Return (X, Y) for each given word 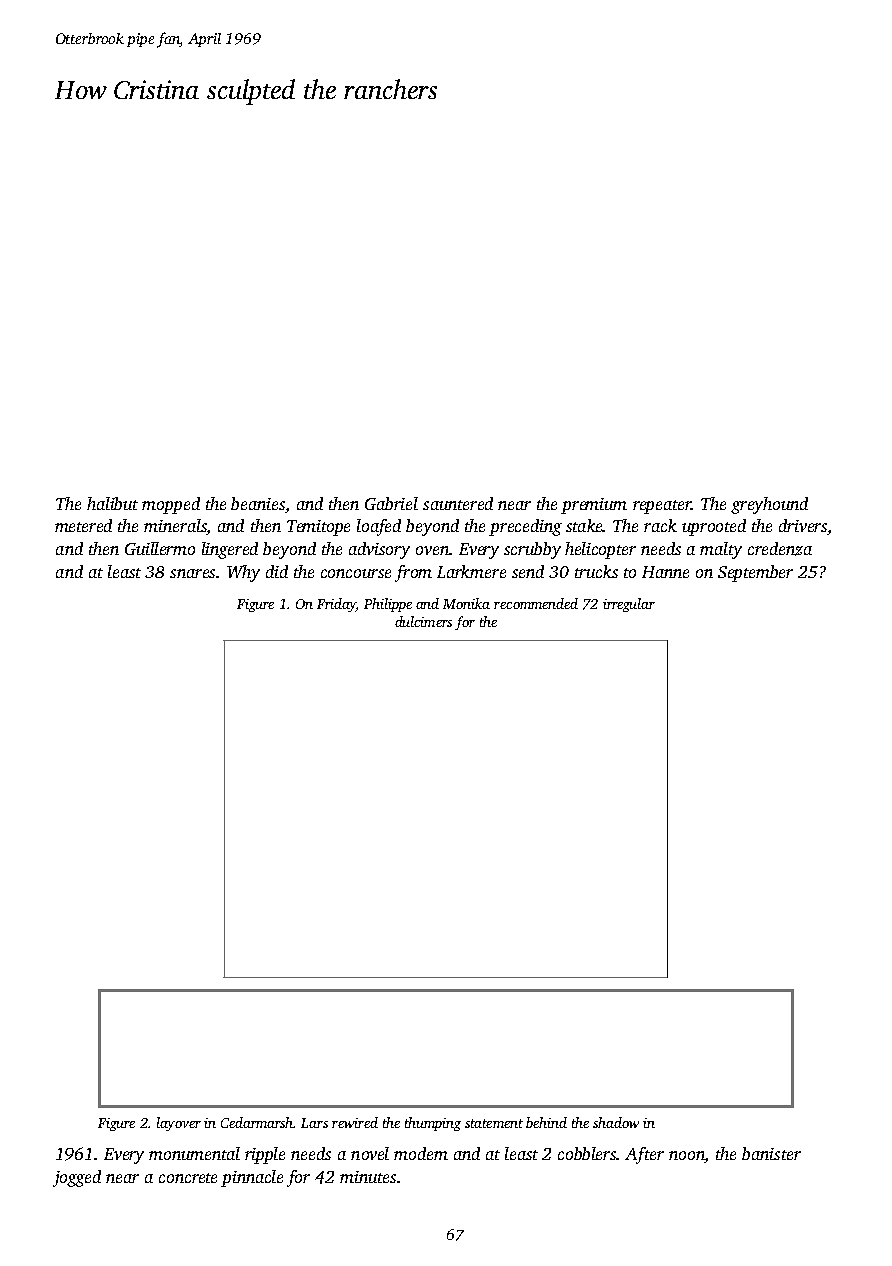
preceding (525, 527)
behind (546, 1122)
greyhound (769, 505)
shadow (616, 1122)
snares (192, 573)
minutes (368, 1177)
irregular (629, 605)
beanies (258, 503)
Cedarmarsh (257, 1122)
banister (771, 1153)
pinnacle (252, 1178)
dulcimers (423, 621)
